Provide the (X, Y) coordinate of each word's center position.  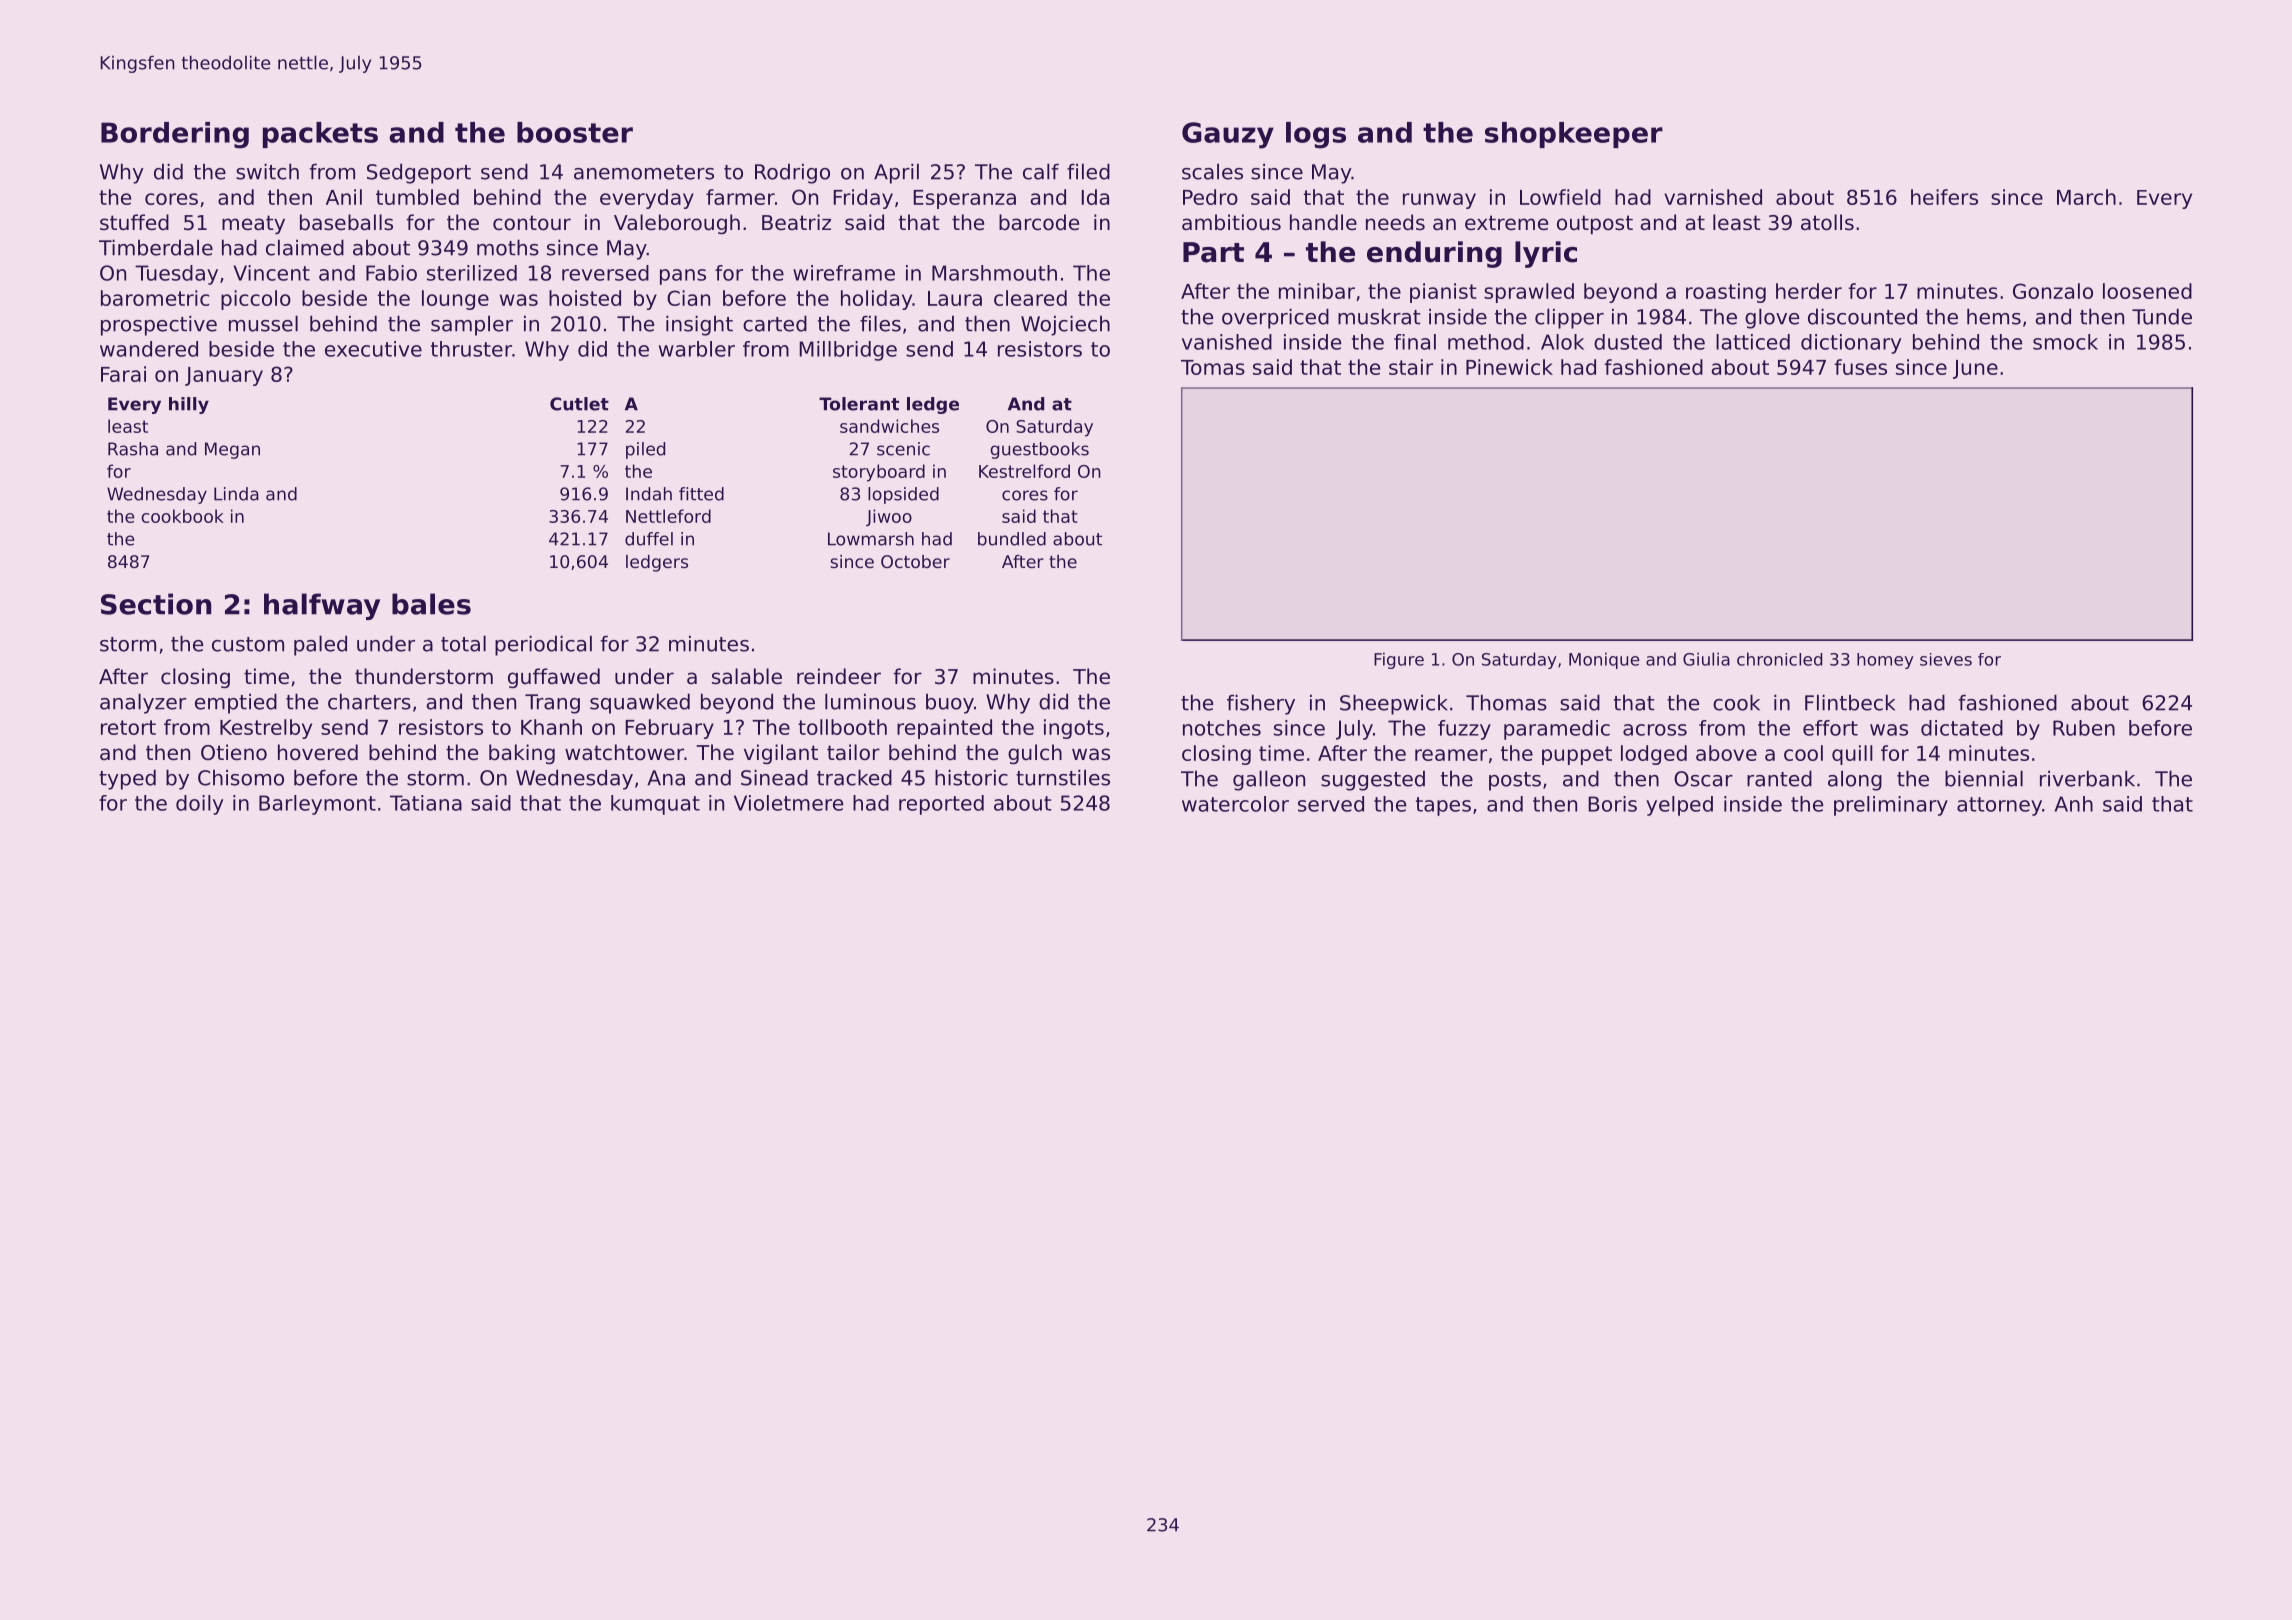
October (915, 561)
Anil (344, 197)
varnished (1713, 197)
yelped (1679, 806)
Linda (236, 494)
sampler (472, 325)
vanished (1227, 342)
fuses (1860, 367)
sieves (1946, 659)
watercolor (1235, 804)
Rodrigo (792, 173)
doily (199, 805)
